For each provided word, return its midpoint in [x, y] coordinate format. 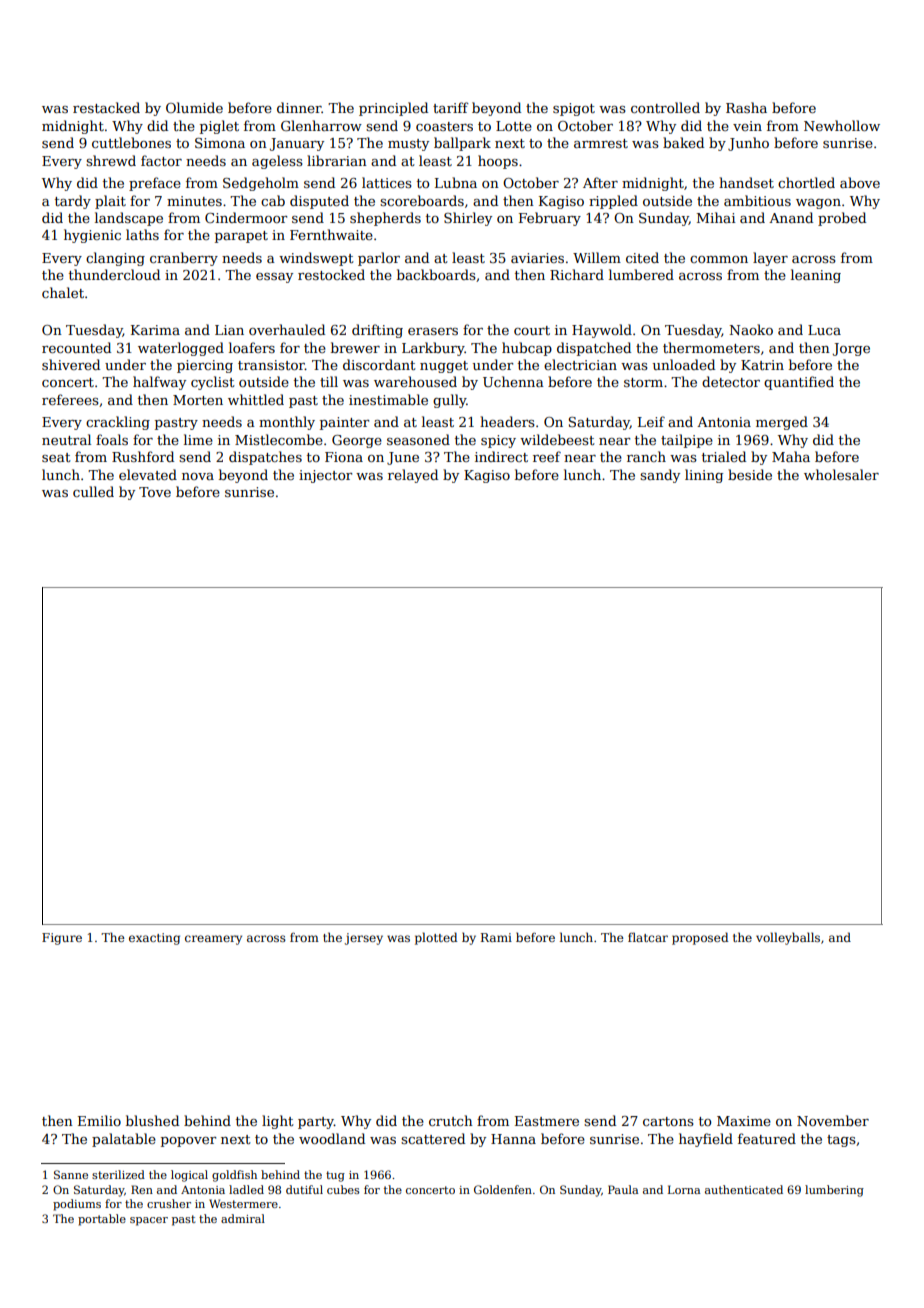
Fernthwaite [331, 234]
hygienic [92, 236]
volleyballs [788, 938]
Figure [62, 939]
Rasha [746, 107]
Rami [496, 937]
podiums [77, 1205]
